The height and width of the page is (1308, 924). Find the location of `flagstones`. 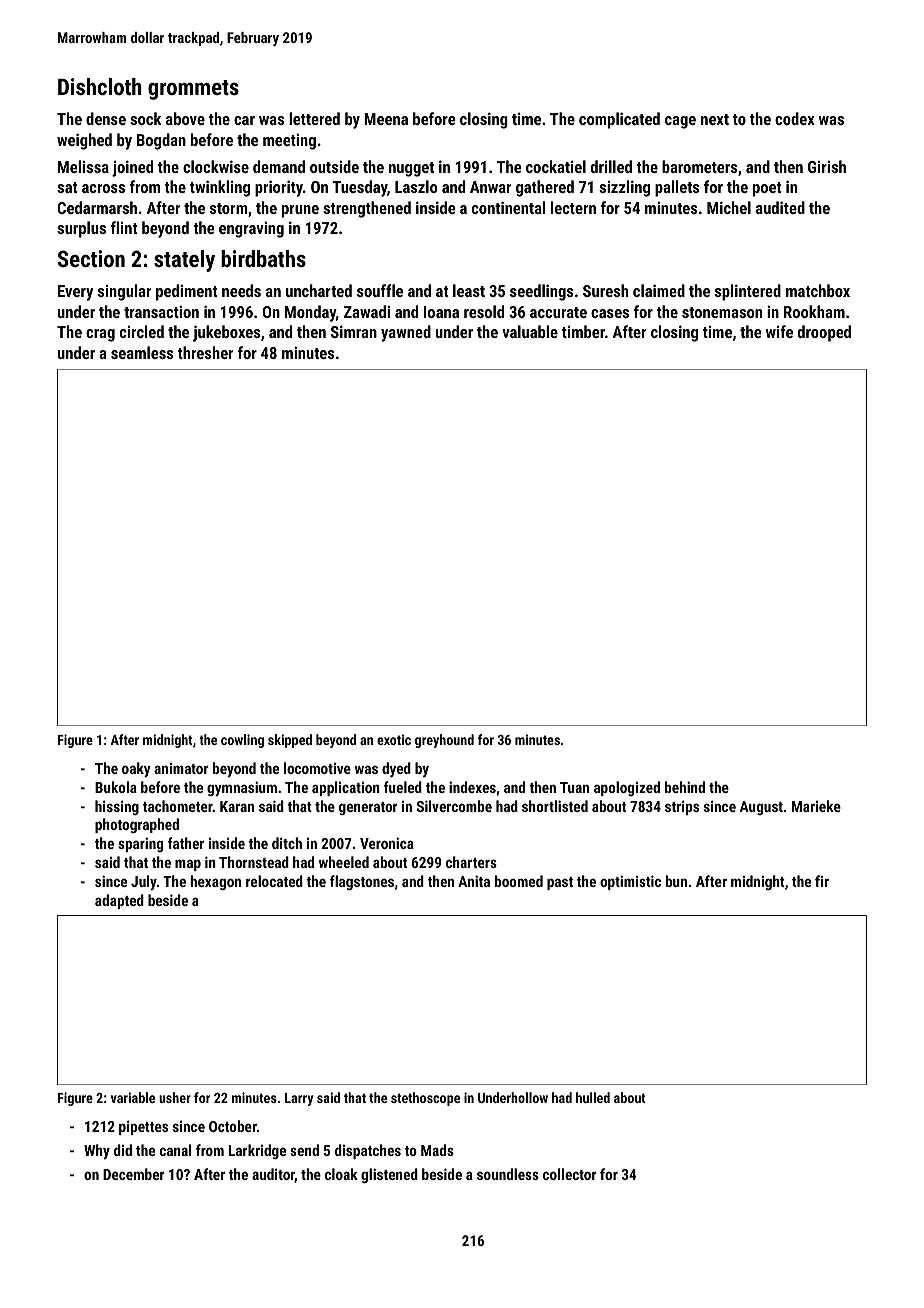

flagstones is located at coordinates (362, 882).
